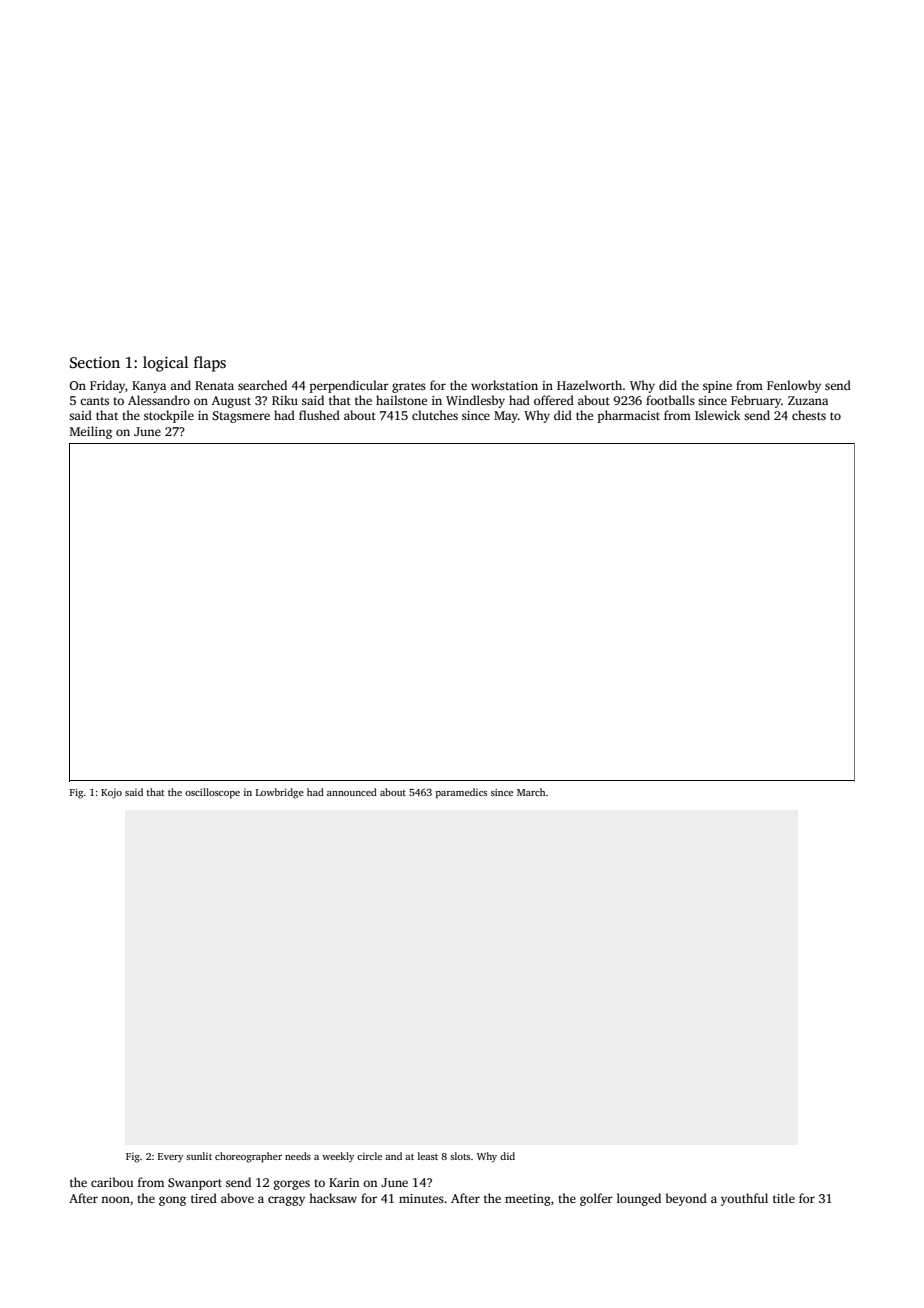  What do you see at coordinates (170, 1157) in the screenshot?
I see `Every` at bounding box center [170, 1157].
